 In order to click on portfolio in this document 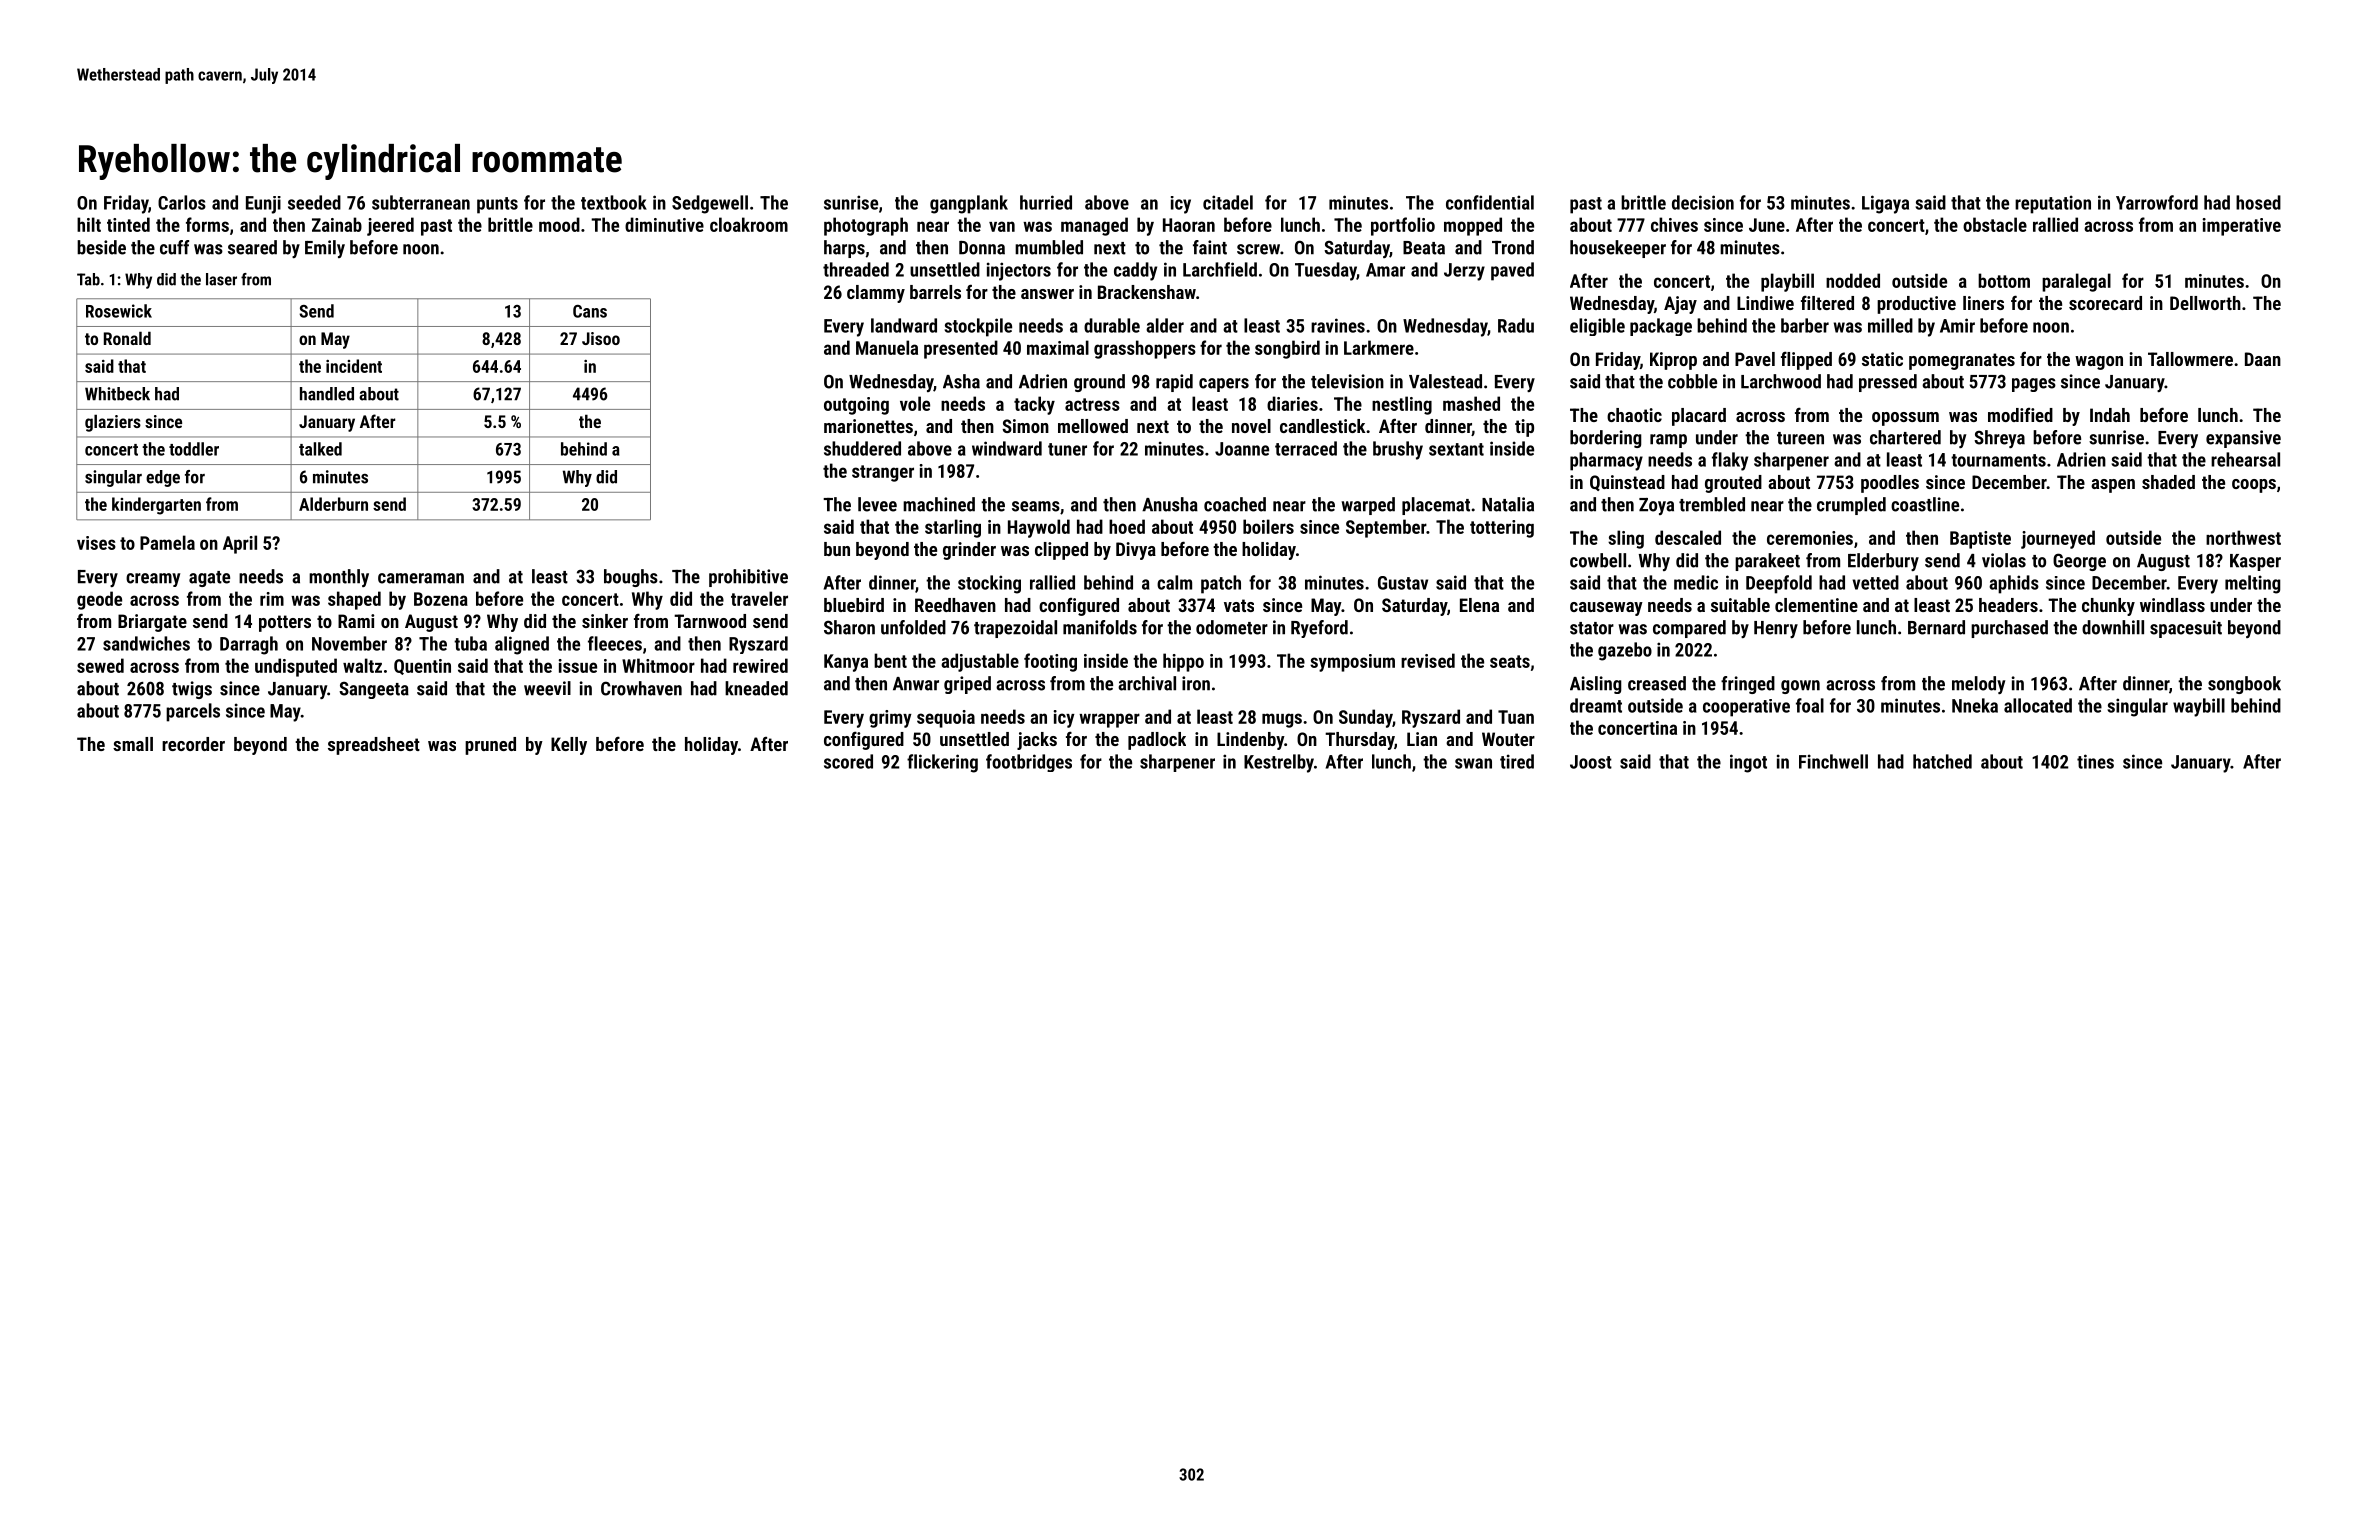, I will do `click(1403, 226)`.
